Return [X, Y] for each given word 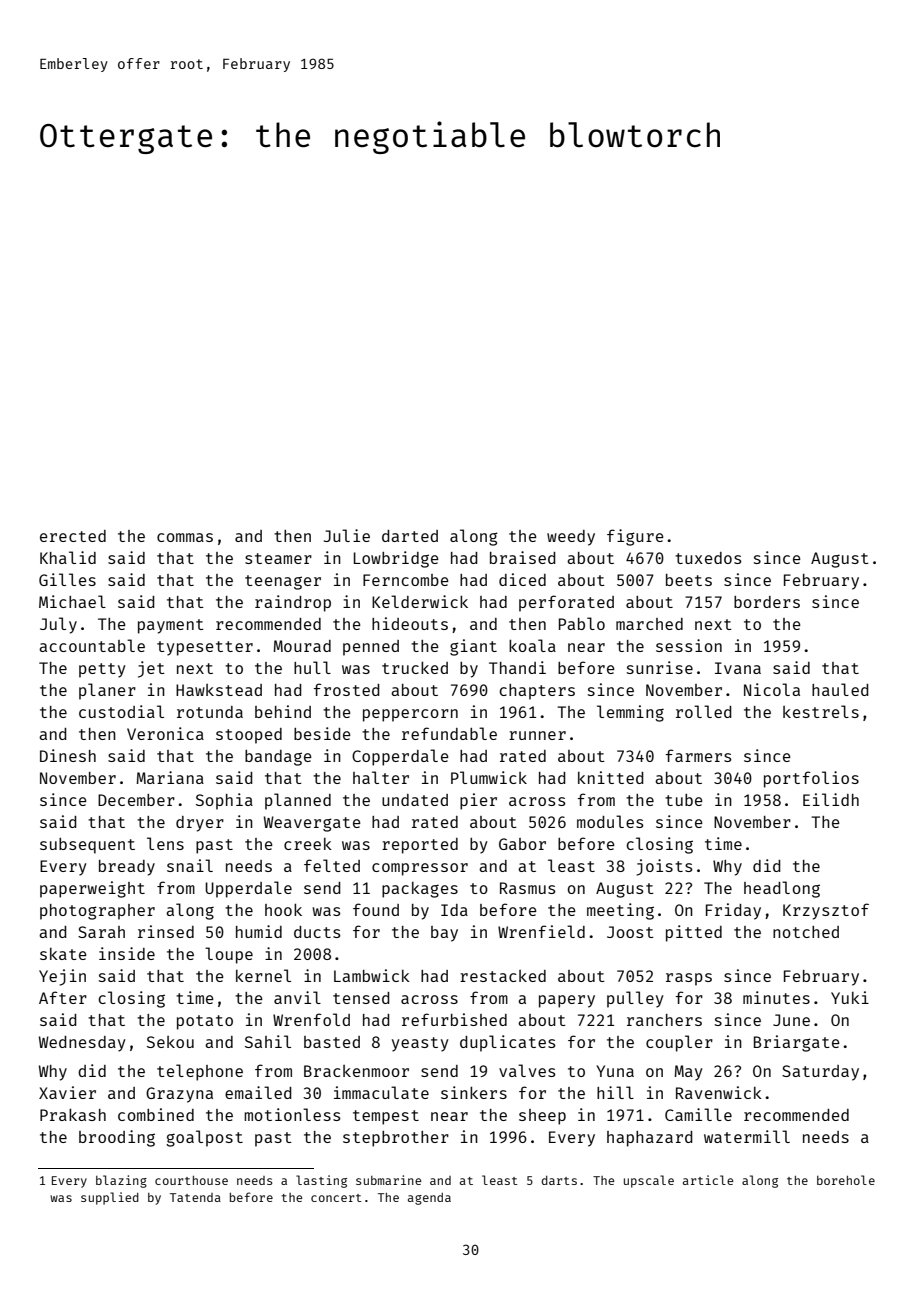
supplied [110, 1198]
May [688, 1073]
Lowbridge [396, 559]
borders [767, 602]
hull [312, 667]
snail [190, 865]
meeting [620, 911]
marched [649, 624]
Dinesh [68, 755]
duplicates [507, 1043]
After [63, 997]
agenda [429, 1199]
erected [73, 536]
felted [332, 865]
